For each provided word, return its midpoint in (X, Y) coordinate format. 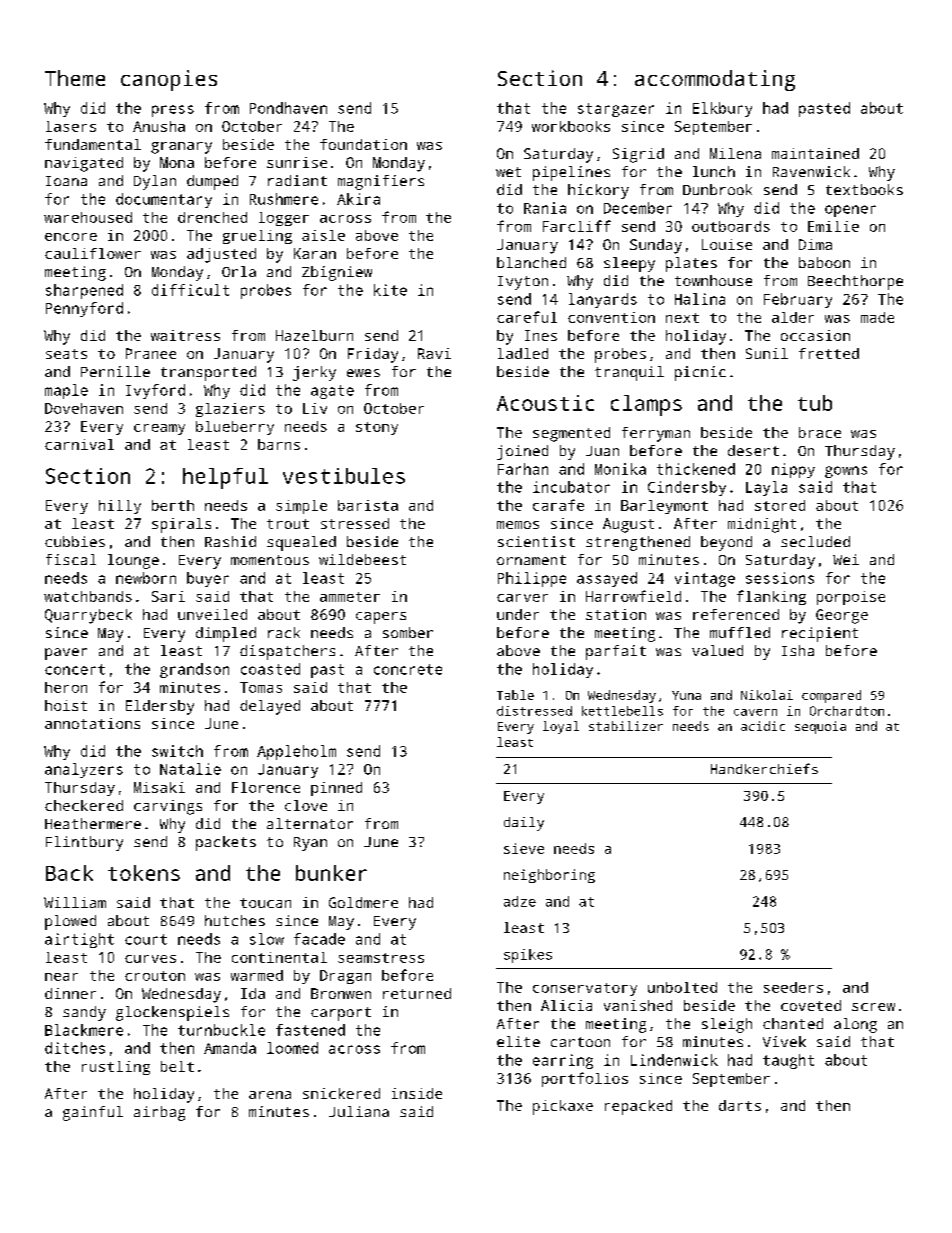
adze (520, 901)
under (518, 614)
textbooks (864, 189)
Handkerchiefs (764, 768)
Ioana (66, 181)
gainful (93, 1113)
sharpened (84, 291)
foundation (363, 144)
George (842, 616)
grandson (194, 670)
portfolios (585, 1079)
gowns (846, 472)
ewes (363, 373)
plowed (70, 922)
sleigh (727, 1025)
